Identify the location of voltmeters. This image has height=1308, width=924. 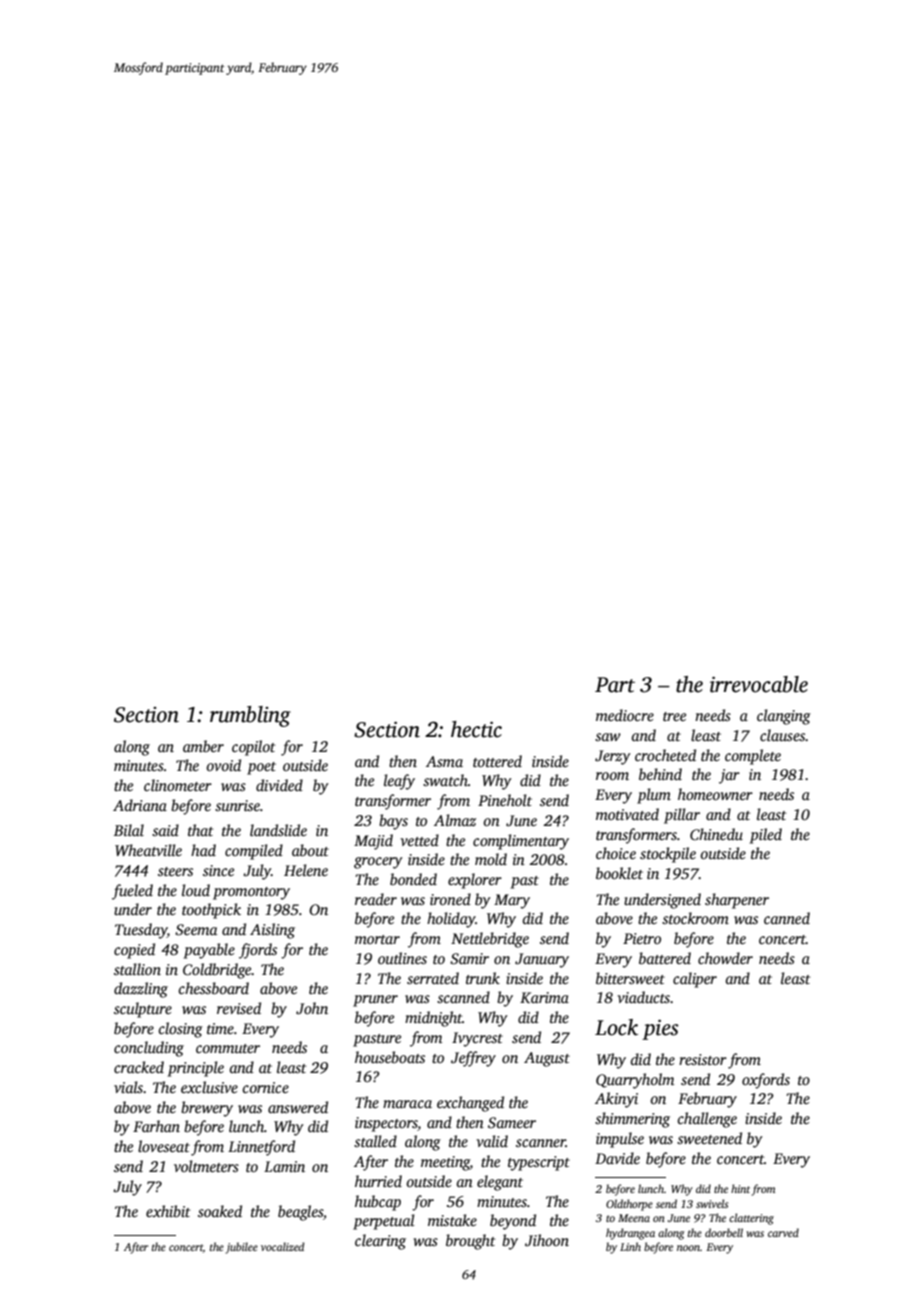
(206, 1166).
